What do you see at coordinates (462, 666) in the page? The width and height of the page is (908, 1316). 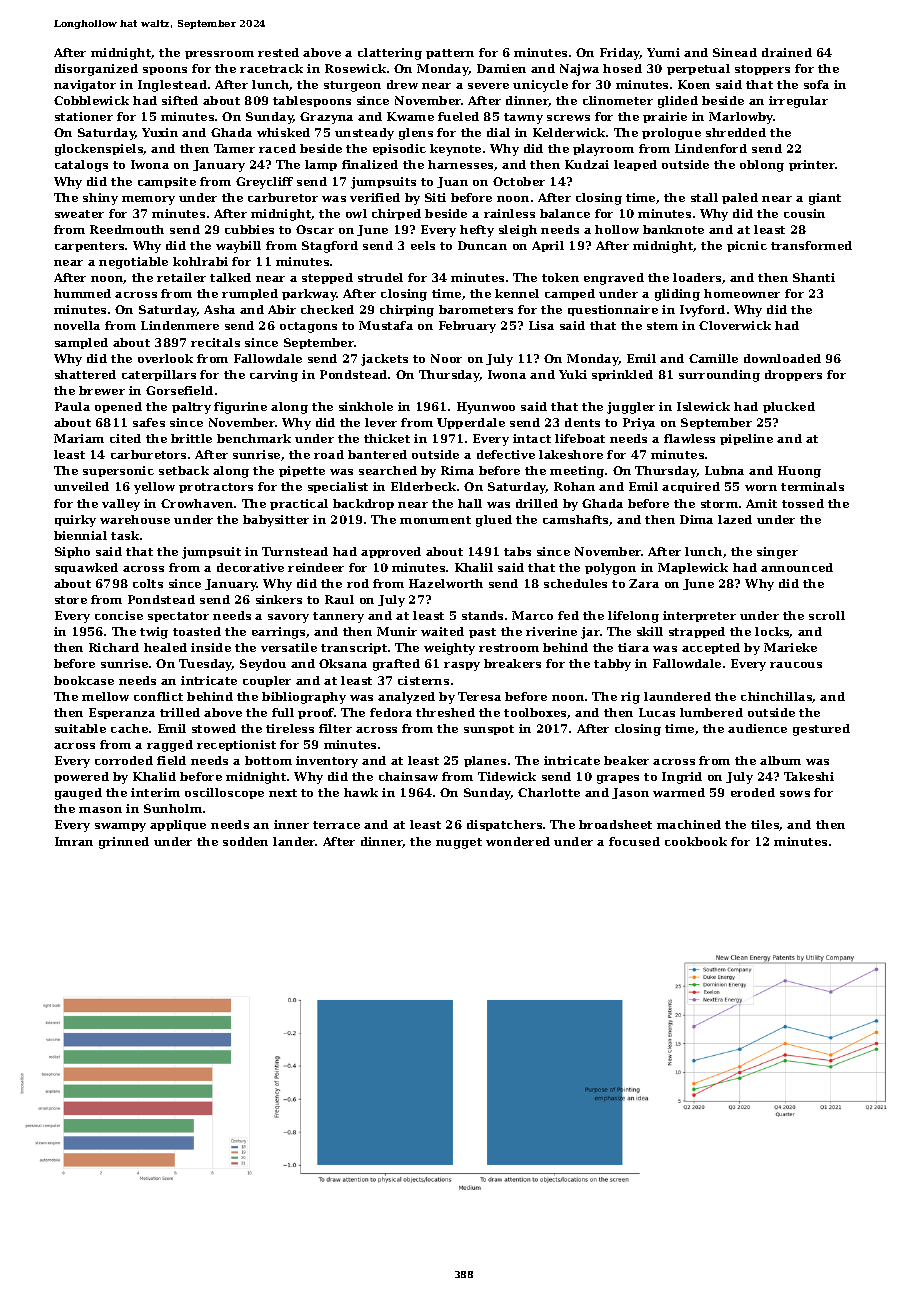 I see `raspy` at bounding box center [462, 666].
